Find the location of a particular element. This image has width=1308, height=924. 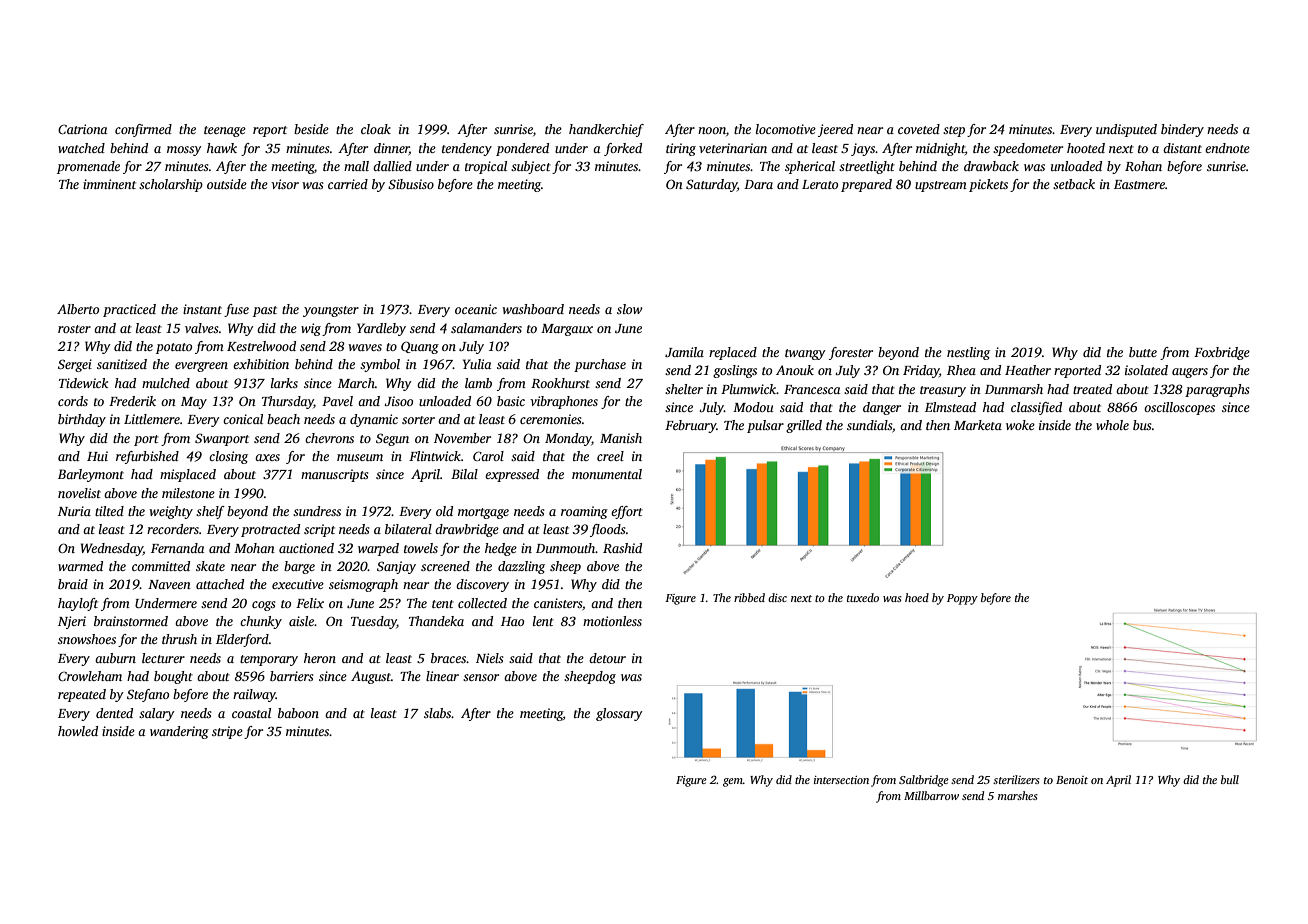

Alberto is located at coordinates (78, 309).
